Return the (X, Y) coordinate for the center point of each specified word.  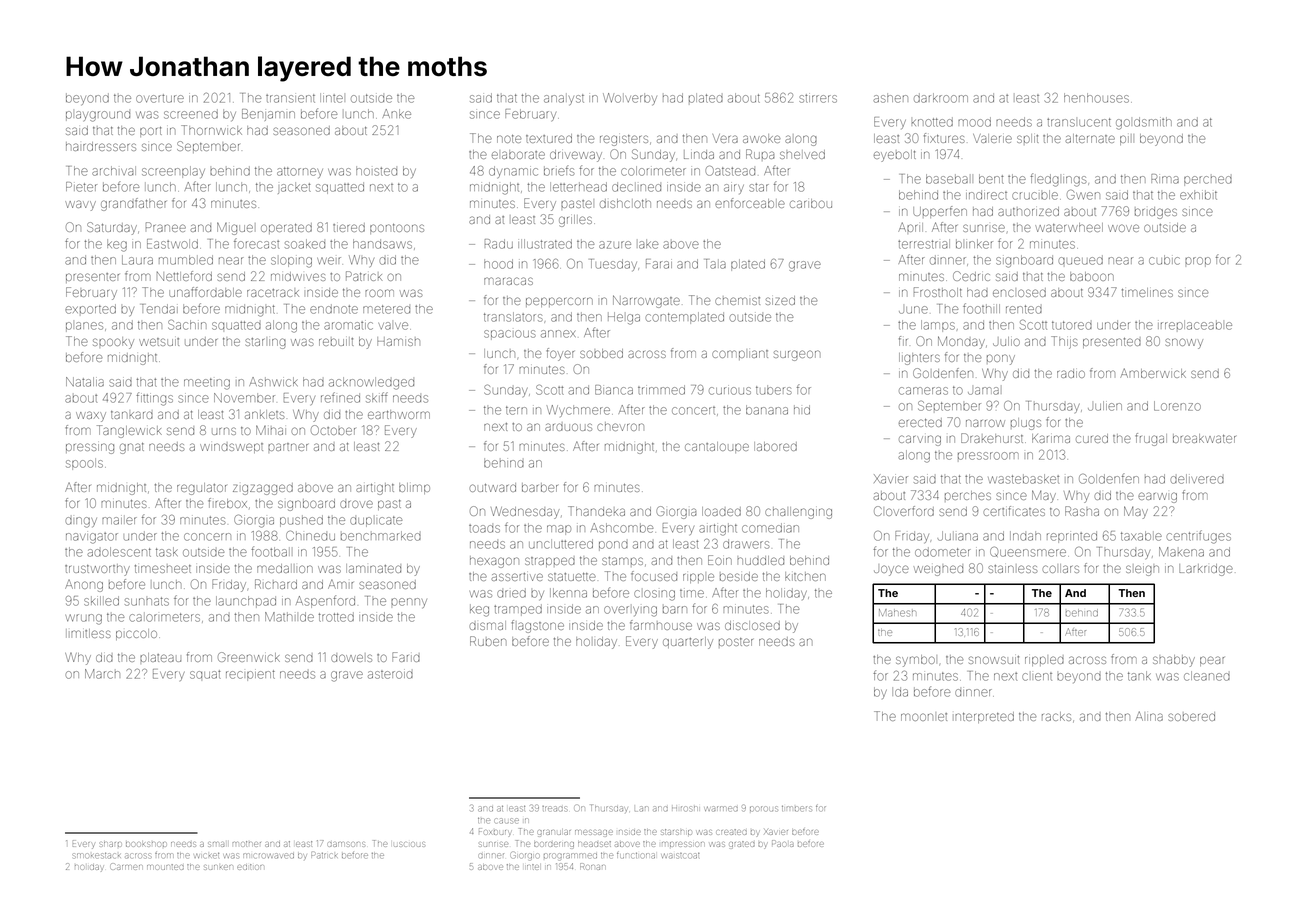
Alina (1149, 716)
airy (734, 189)
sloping (291, 262)
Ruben (488, 641)
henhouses (1096, 98)
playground (98, 116)
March (102, 674)
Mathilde (289, 617)
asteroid (390, 674)
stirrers (818, 98)
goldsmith (1144, 123)
